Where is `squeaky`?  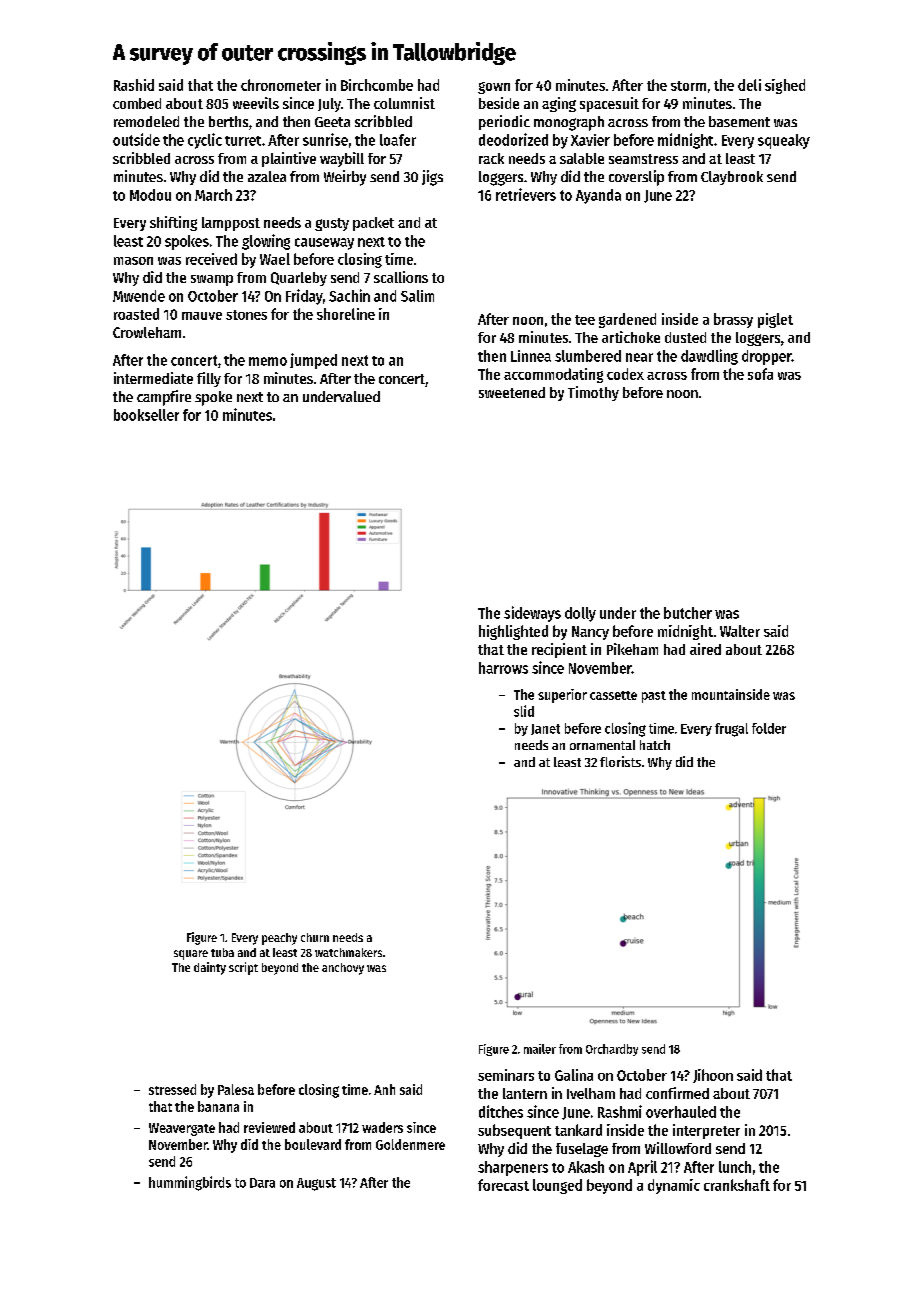
squeaky is located at coordinates (784, 141).
